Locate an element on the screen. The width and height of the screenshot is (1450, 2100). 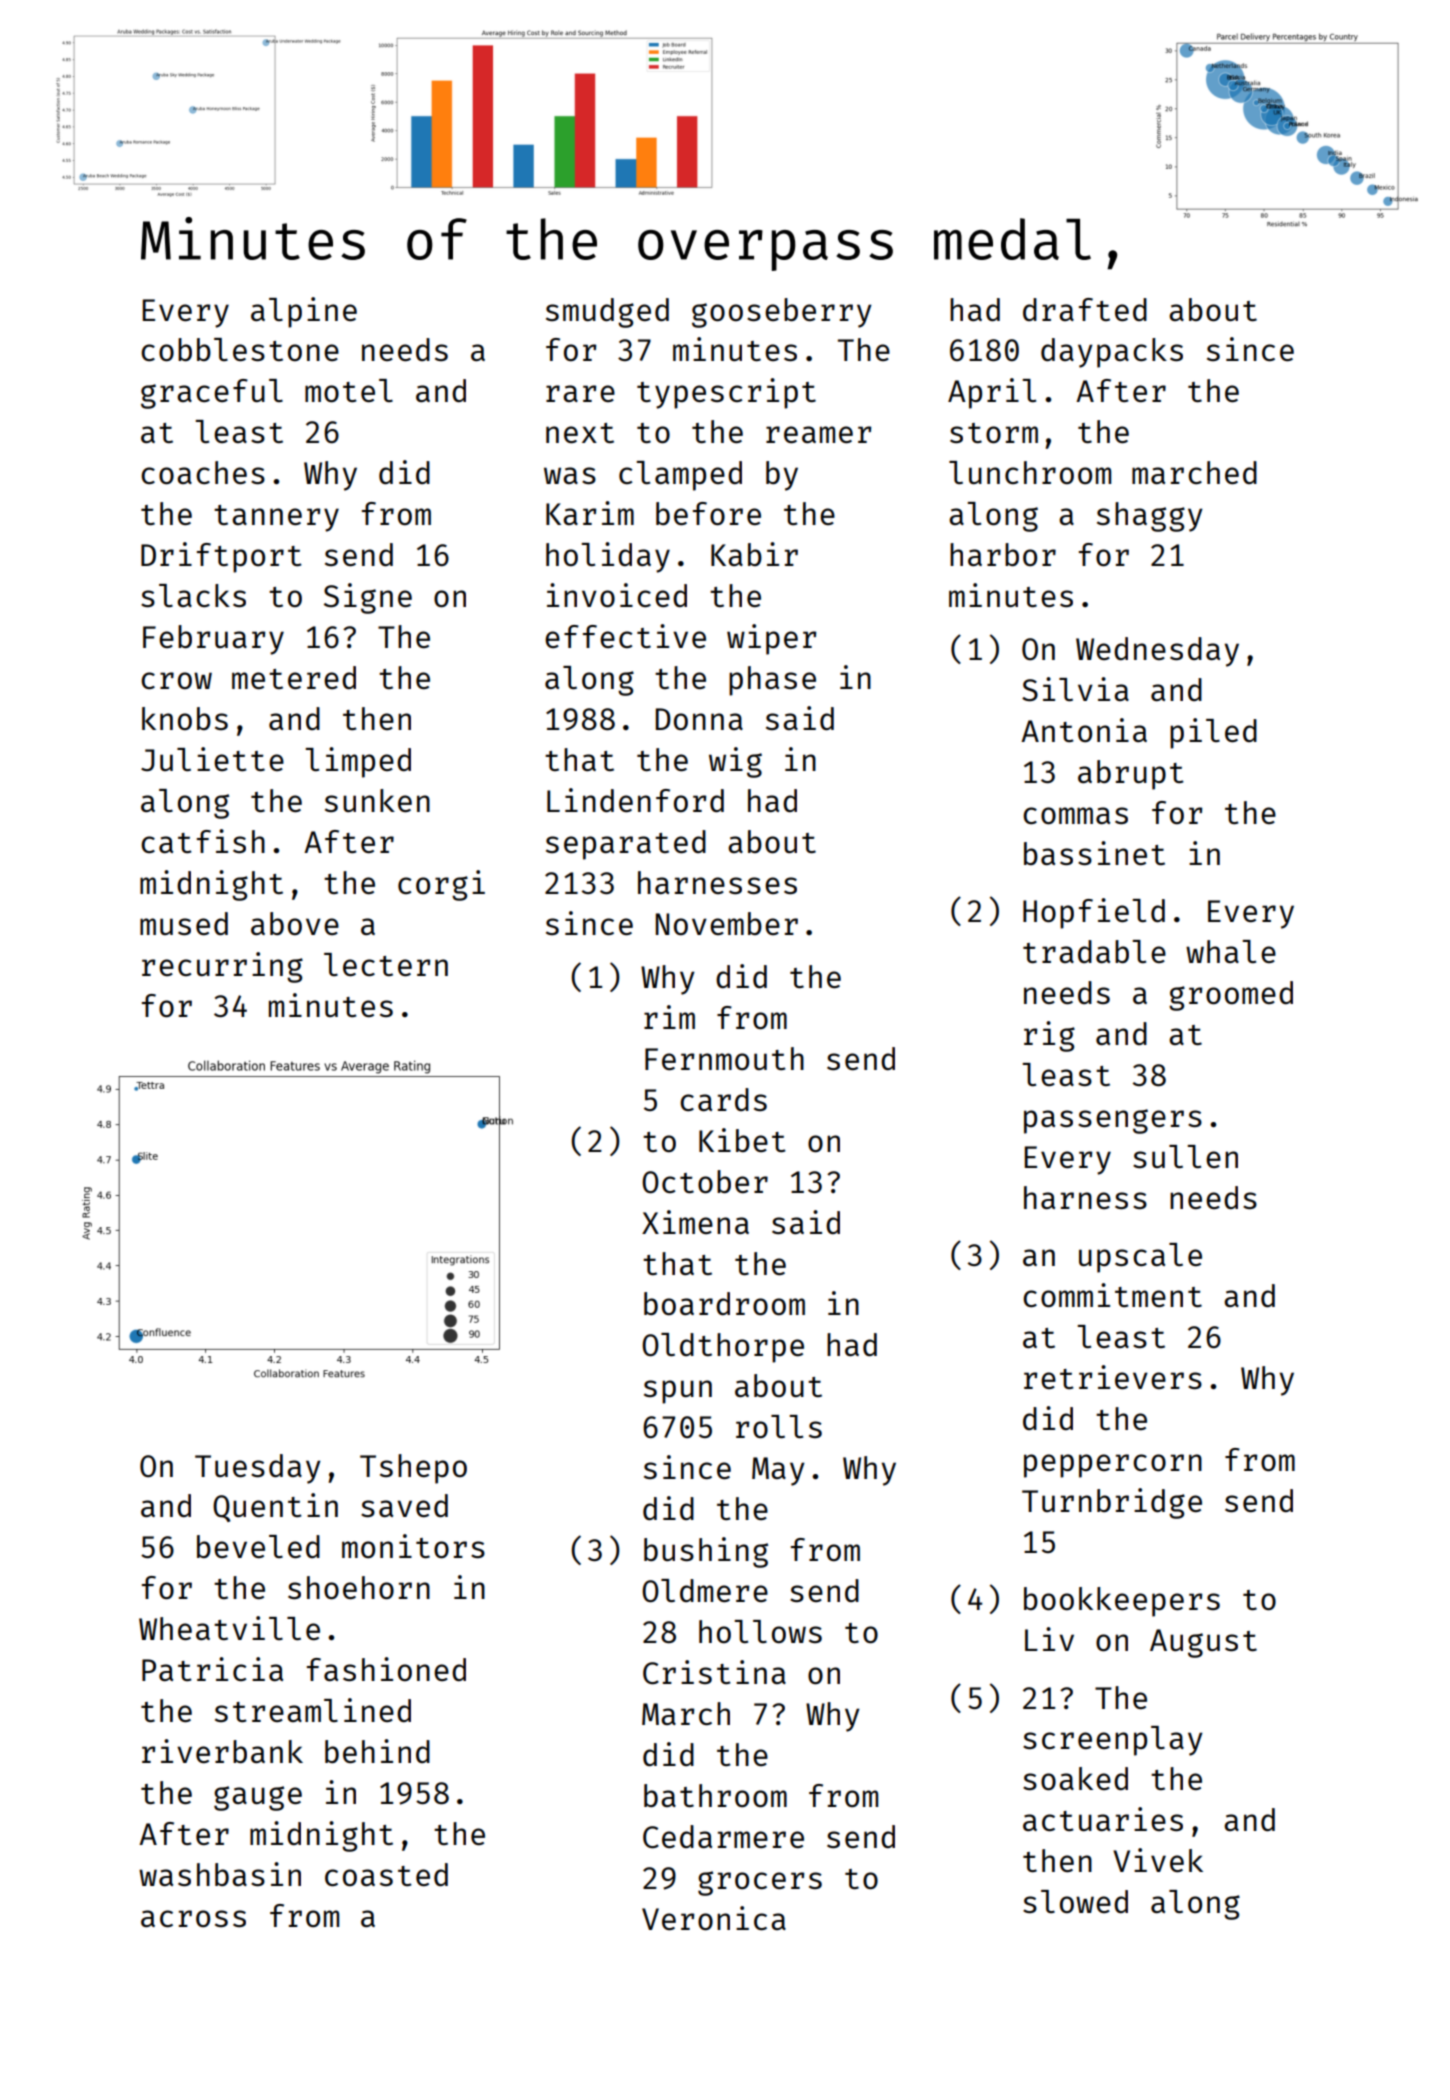
Kibet is located at coordinates (742, 1140).
